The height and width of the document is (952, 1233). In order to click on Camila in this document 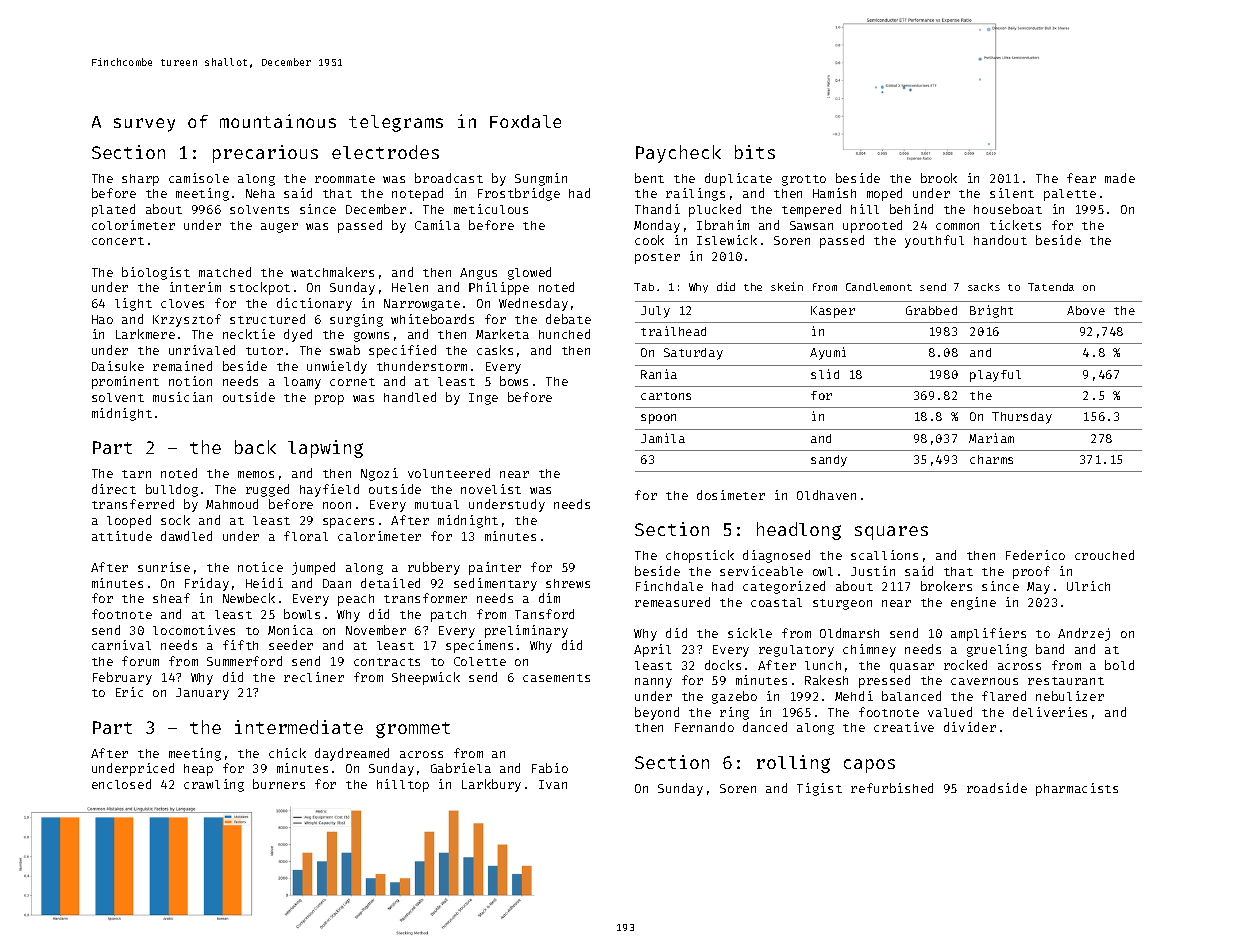, I will do `click(437, 225)`.
